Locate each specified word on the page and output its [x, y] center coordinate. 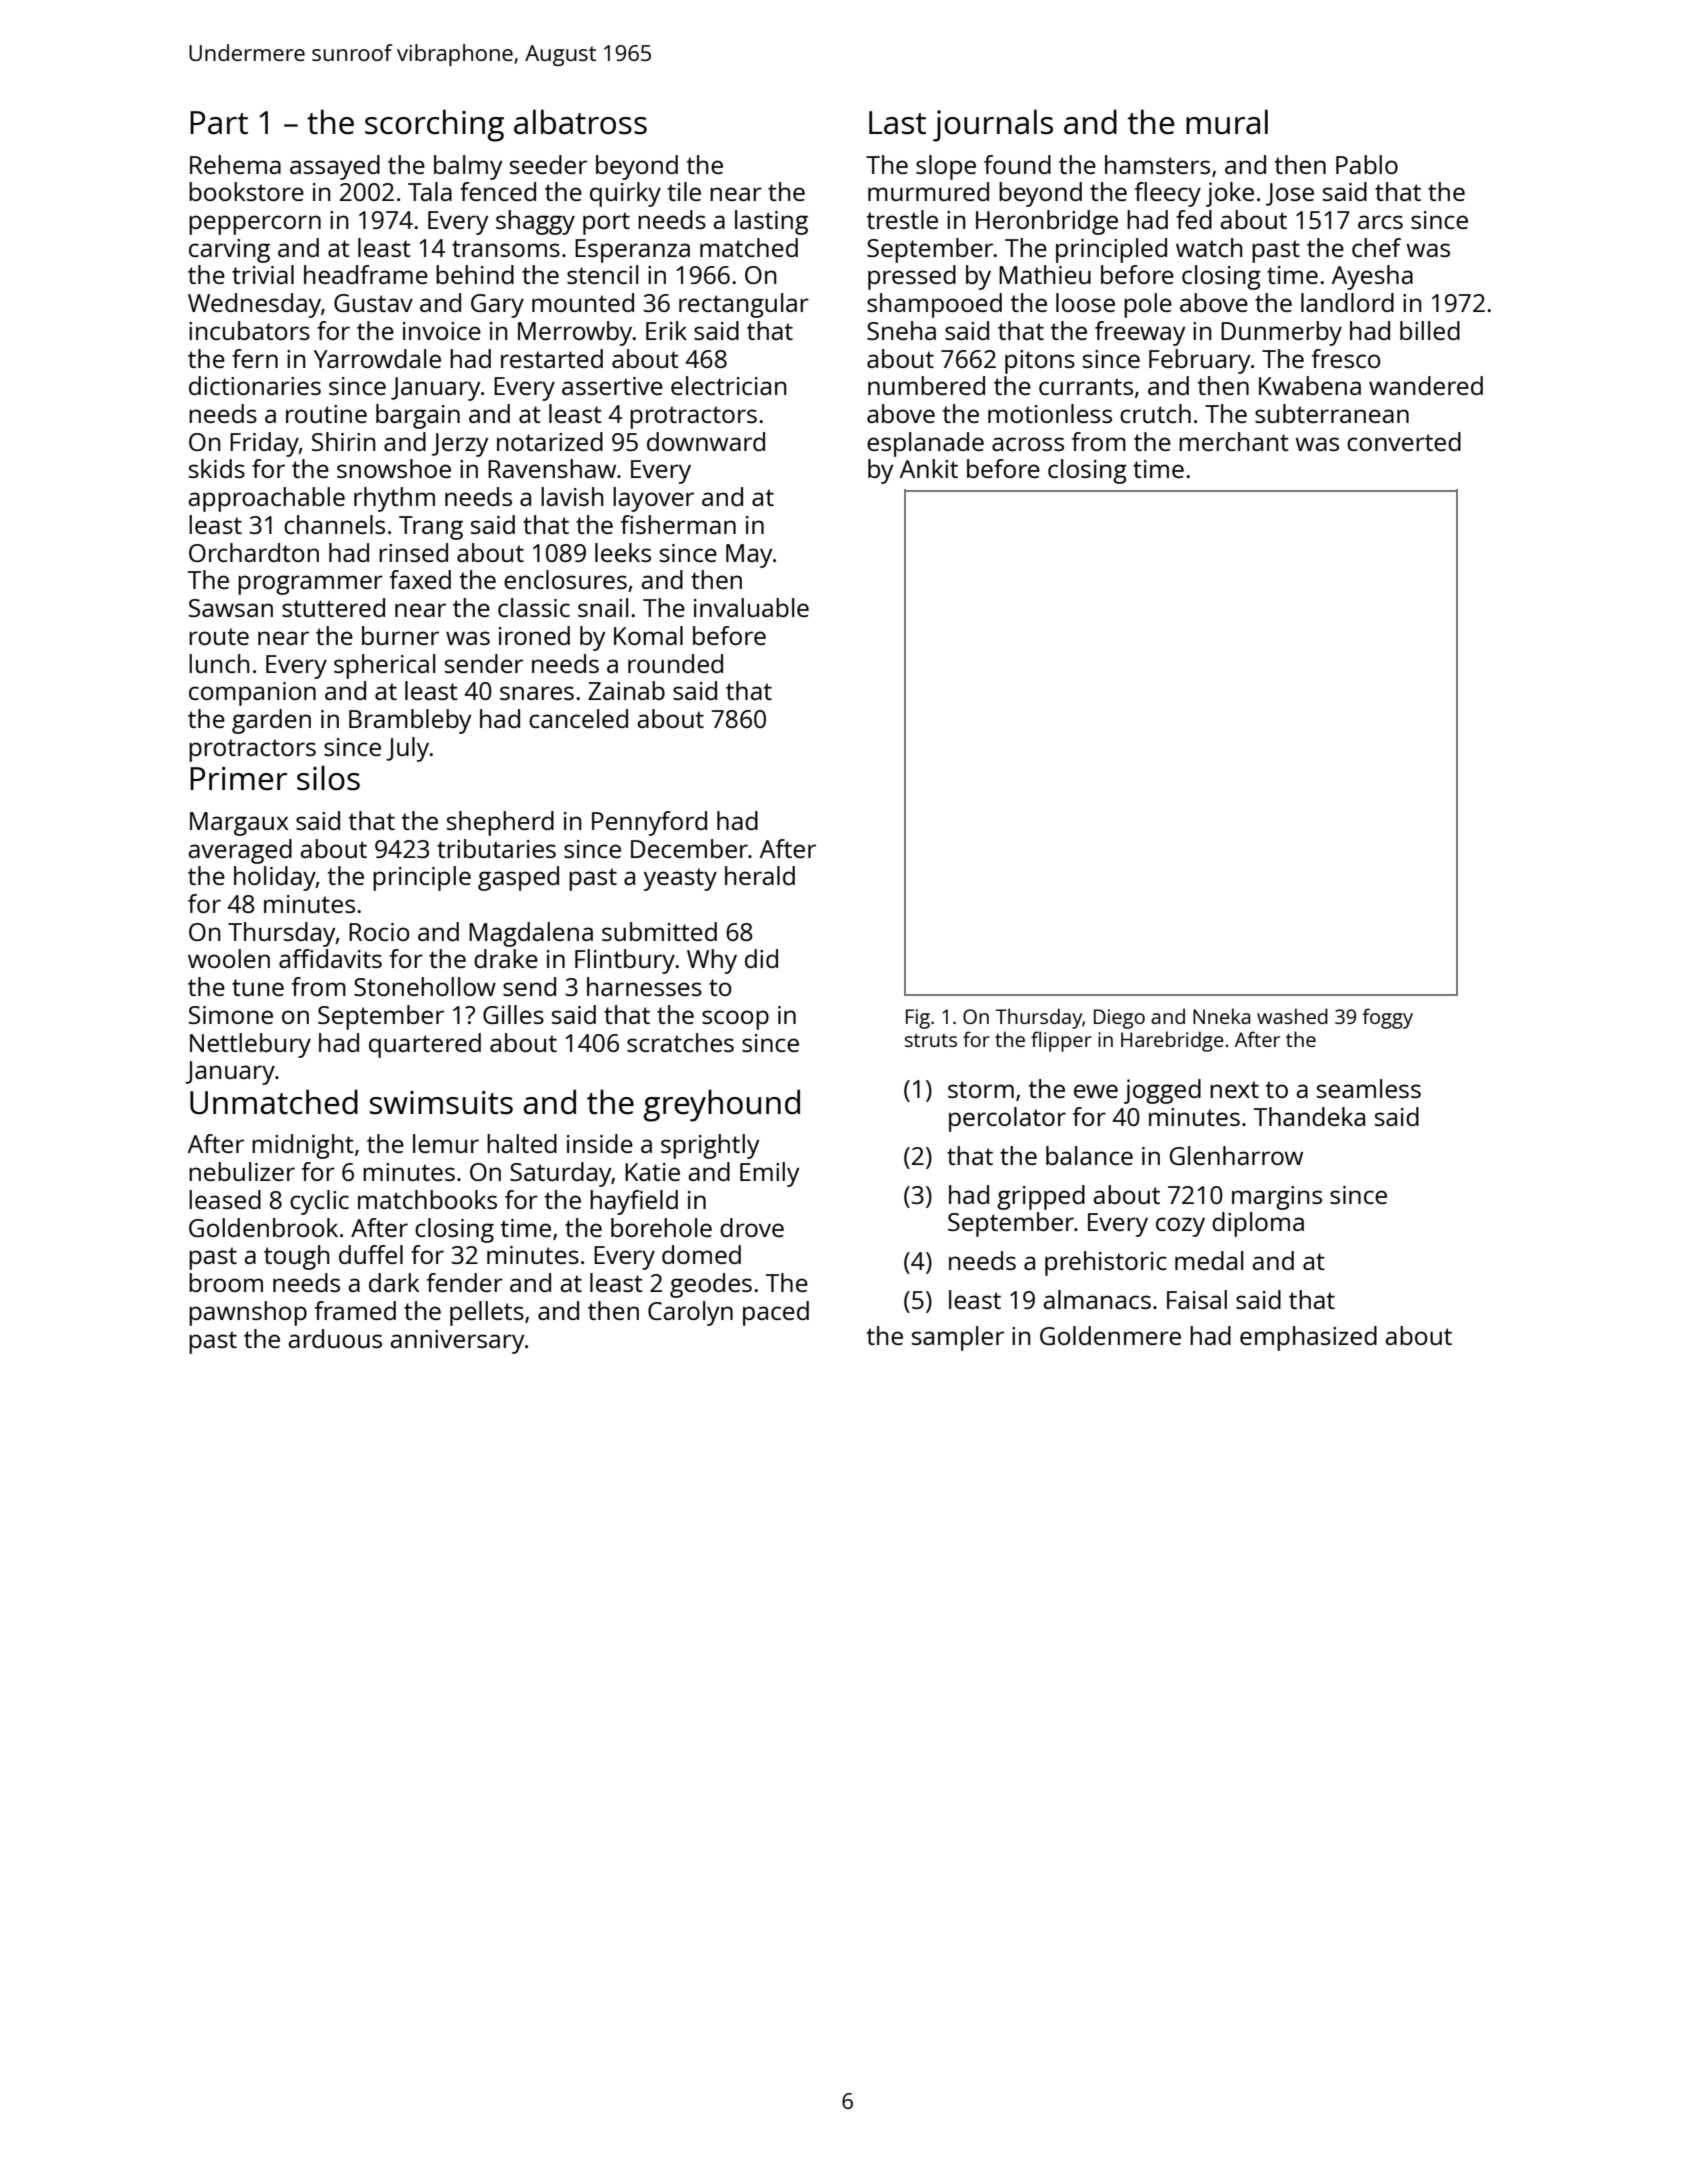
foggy [1387, 1018]
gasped [518, 878]
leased [225, 1199]
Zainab [626, 690]
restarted [552, 358]
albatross [580, 122]
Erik [666, 330]
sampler [958, 1338]
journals [993, 125]
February [1200, 361]
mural [1227, 122]
